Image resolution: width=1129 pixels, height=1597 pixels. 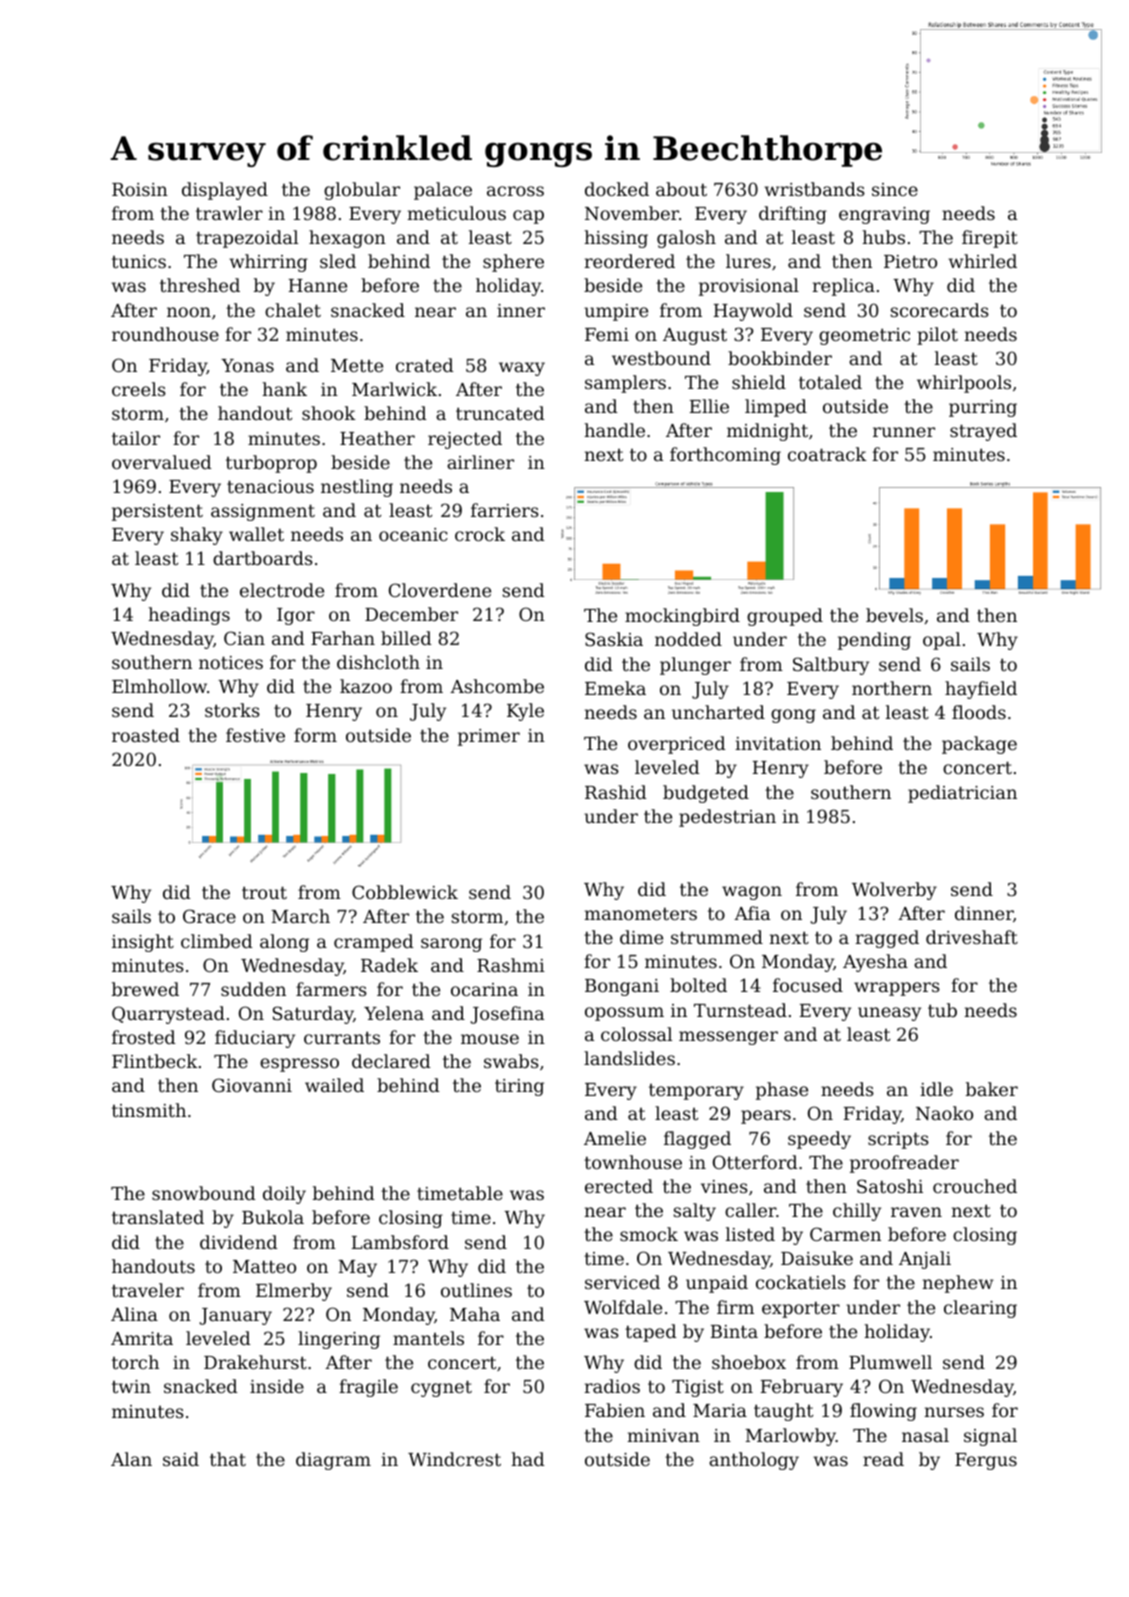 I want to click on samplers, so click(x=625, y=384).
